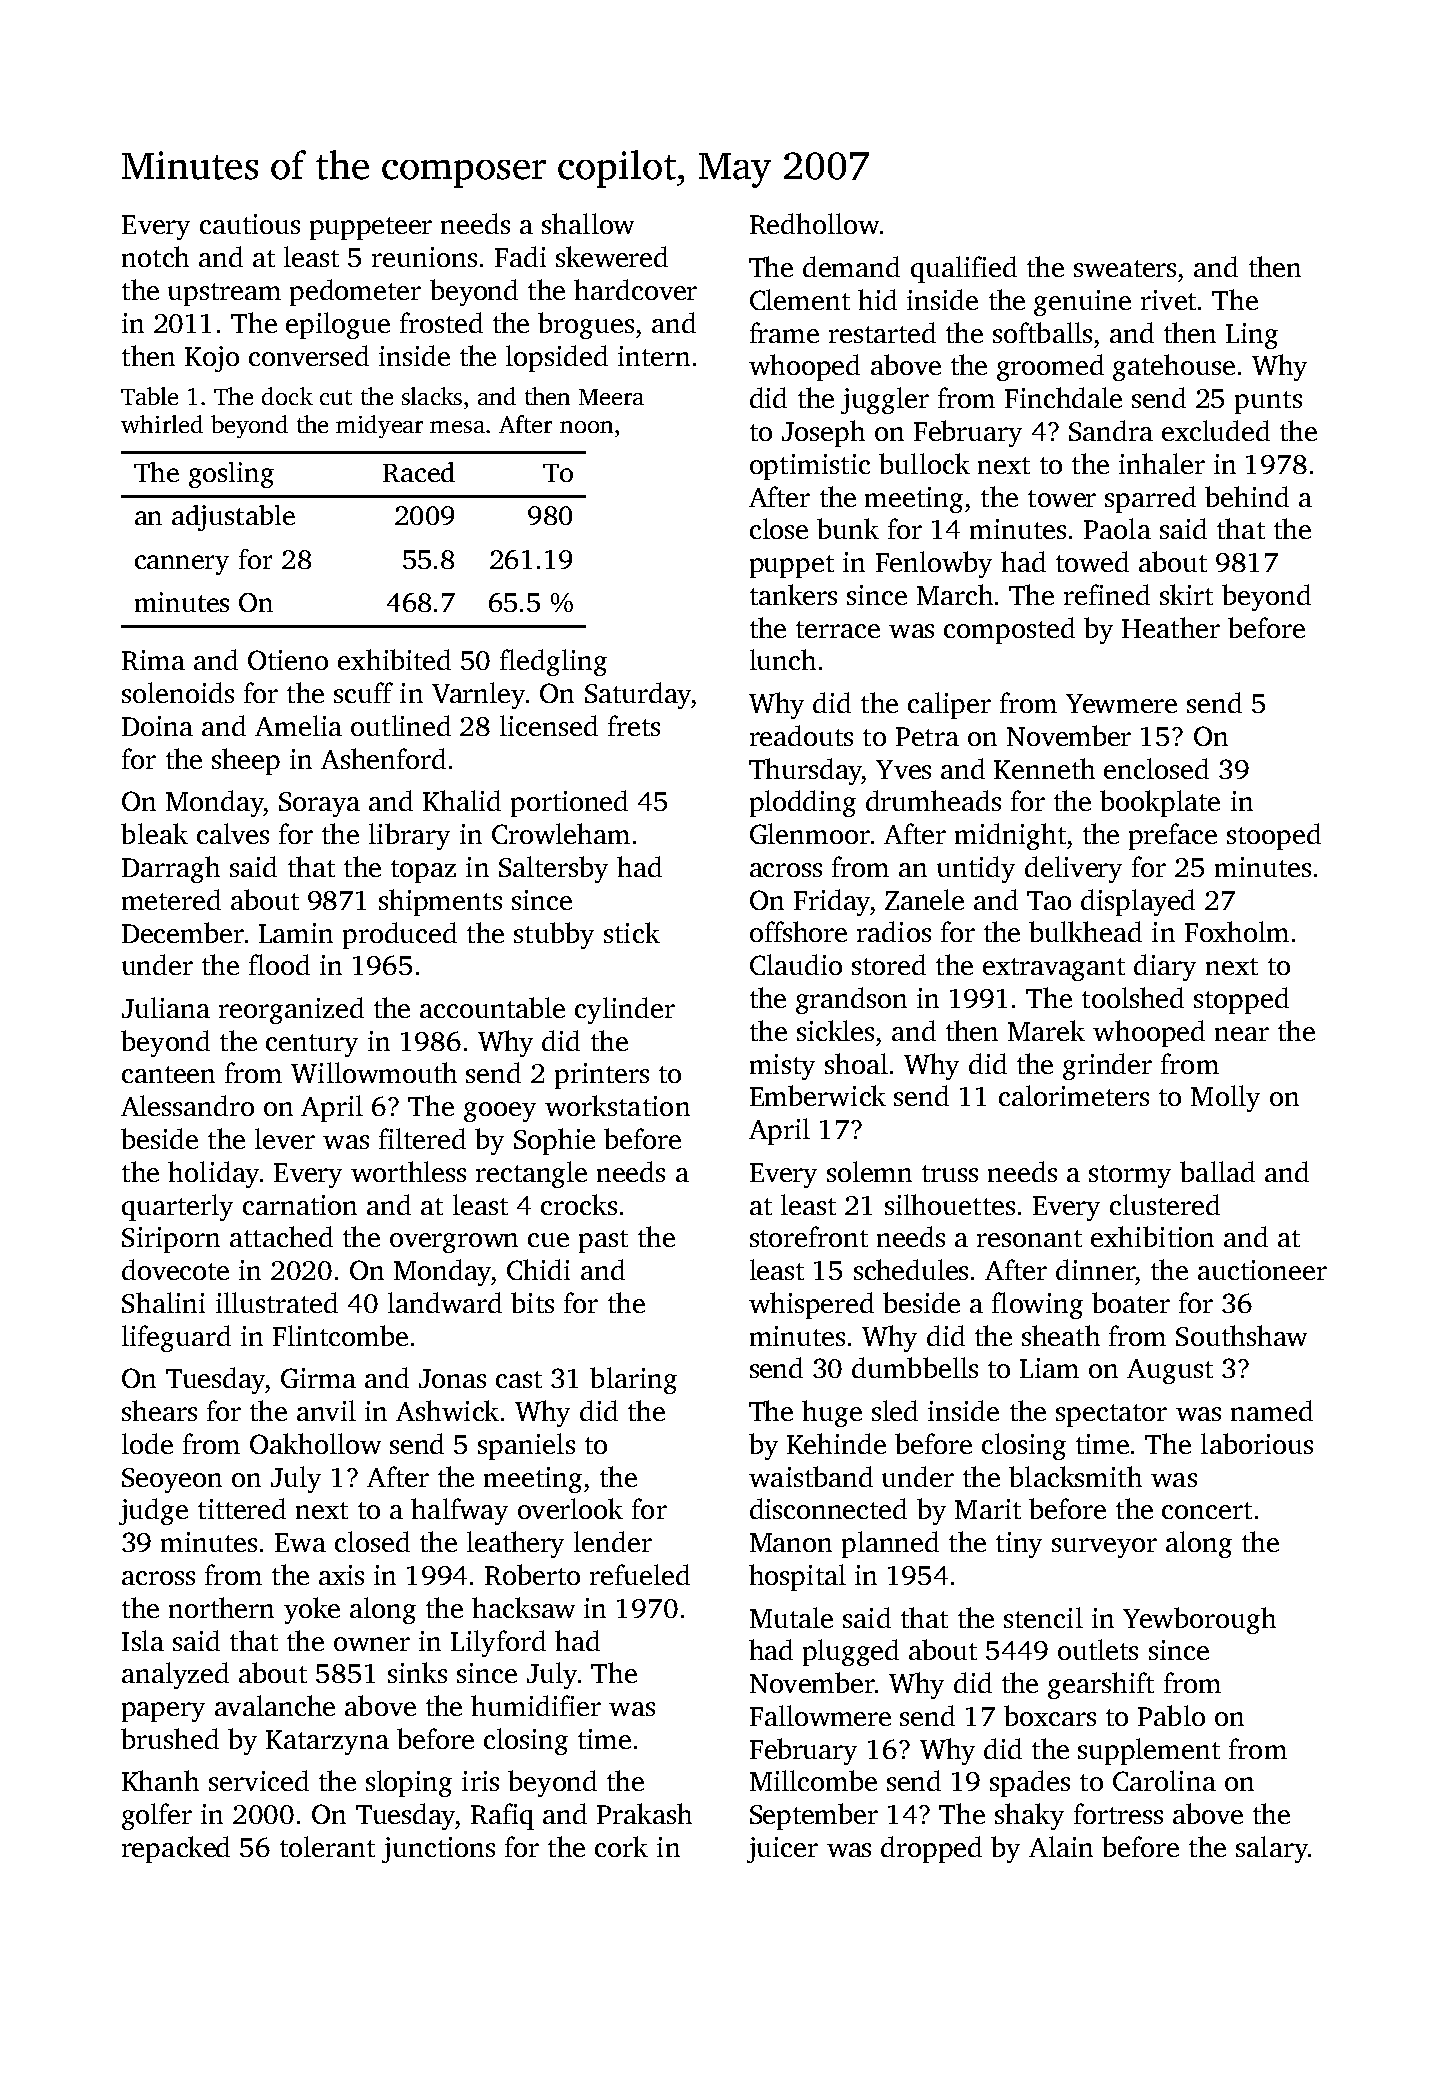  What do you see at coordinates (154, 833) in the screenshot?
I see `bleak` at bounding box center [154, 833].
